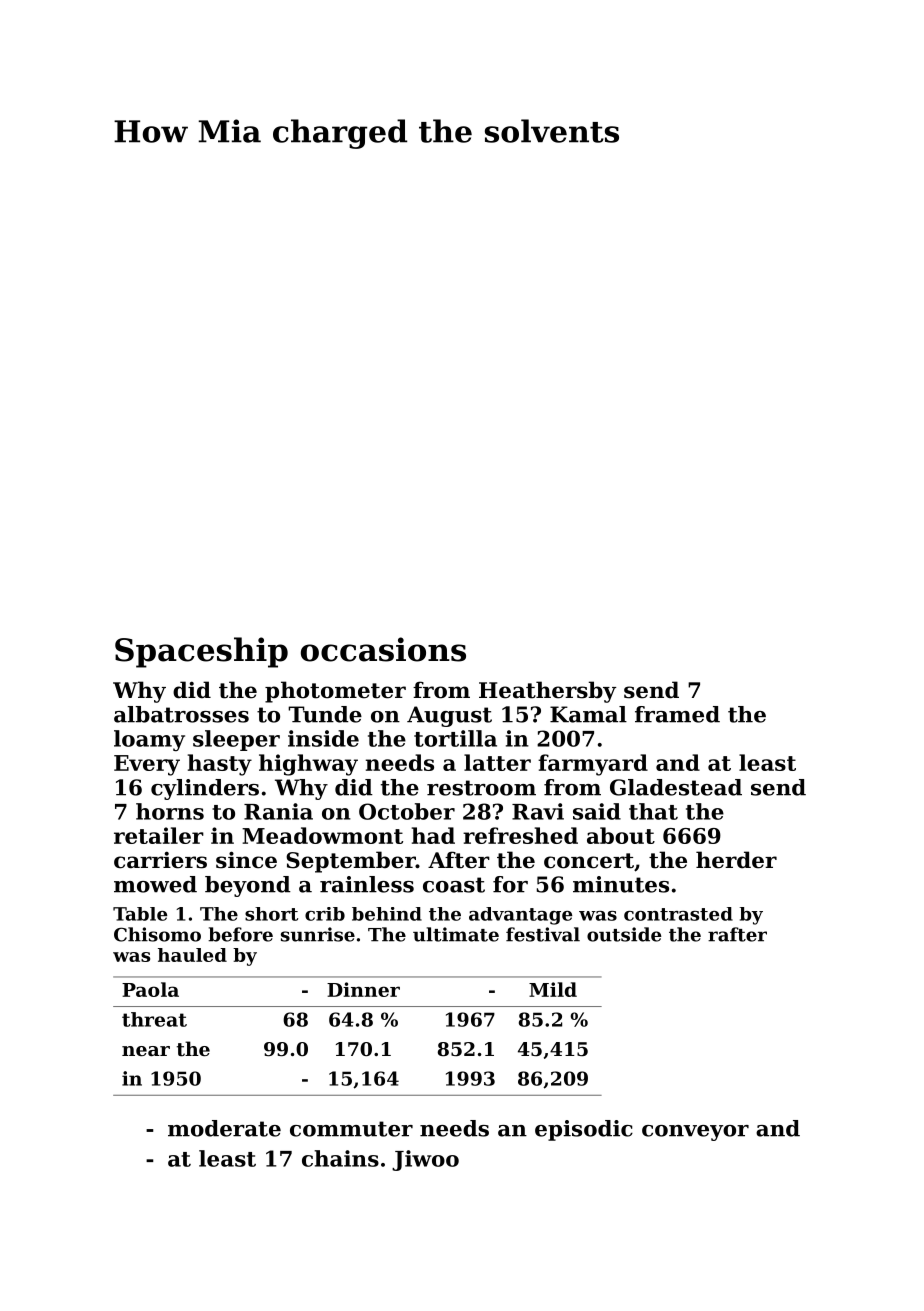  What do you see at coordinates (677, 714) in the screenshot?
I see `framed` at bounding box center [677, 714].
